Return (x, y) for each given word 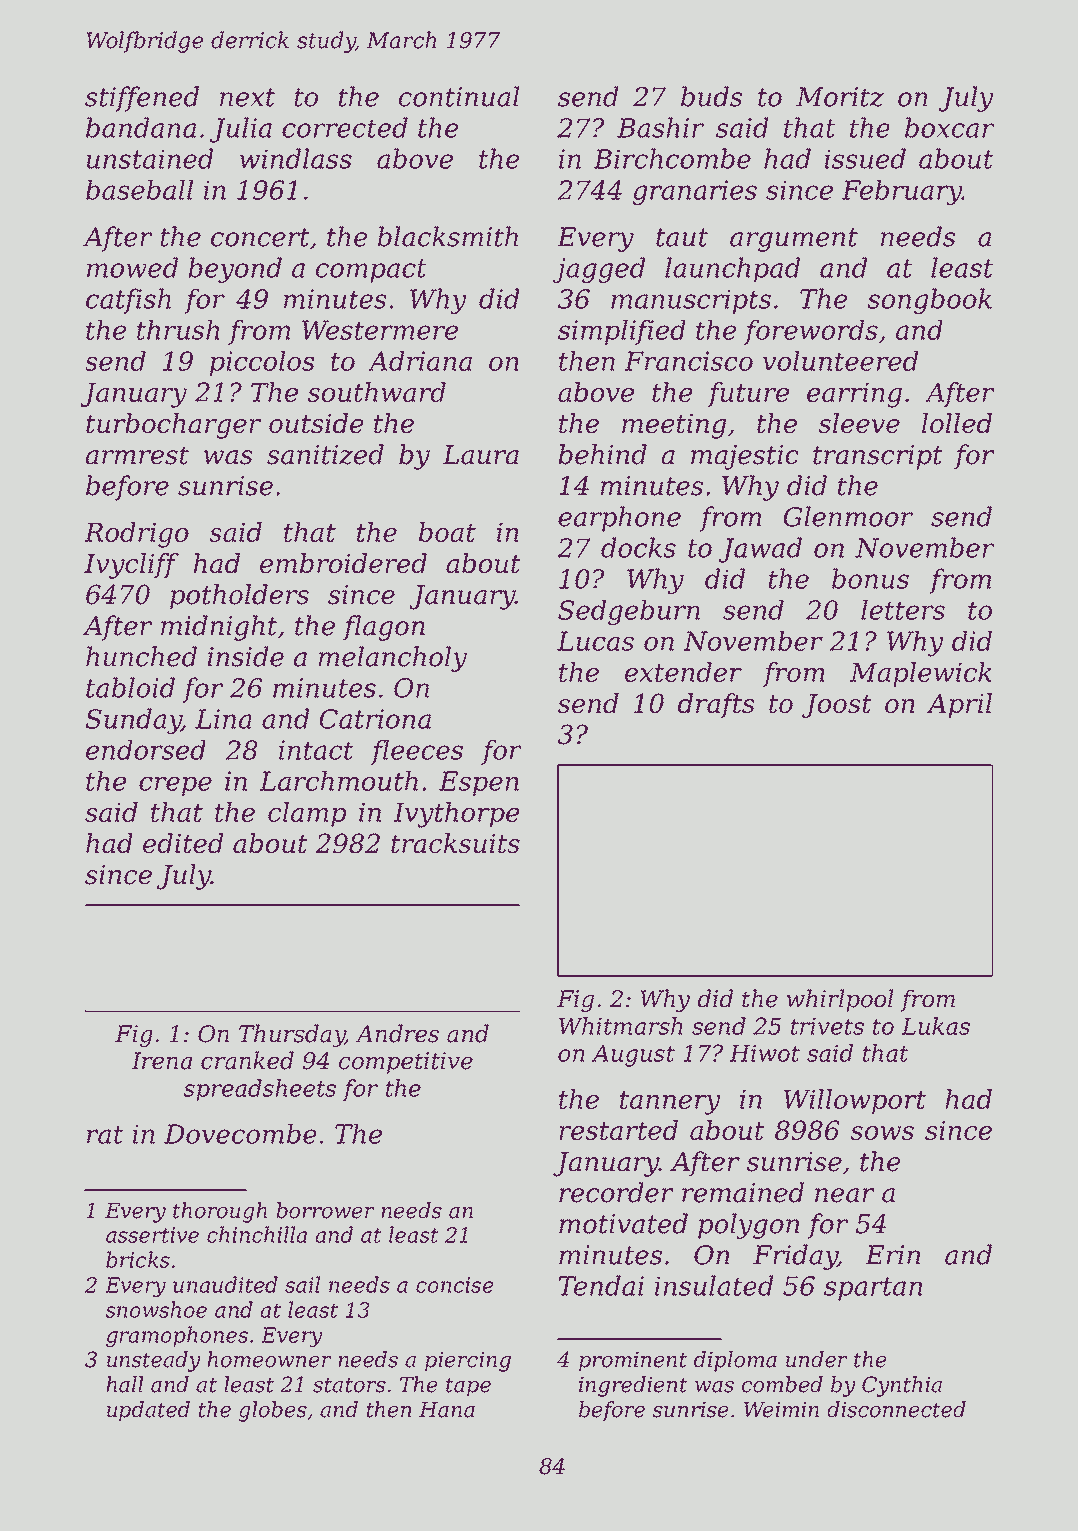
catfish (128, 301)
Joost (837, 706)
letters (903, 610)
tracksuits (455, 843)
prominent (633, 1361)
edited (183, 843)
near (845, 1195)
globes (273, 1411)
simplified (622, 332)
